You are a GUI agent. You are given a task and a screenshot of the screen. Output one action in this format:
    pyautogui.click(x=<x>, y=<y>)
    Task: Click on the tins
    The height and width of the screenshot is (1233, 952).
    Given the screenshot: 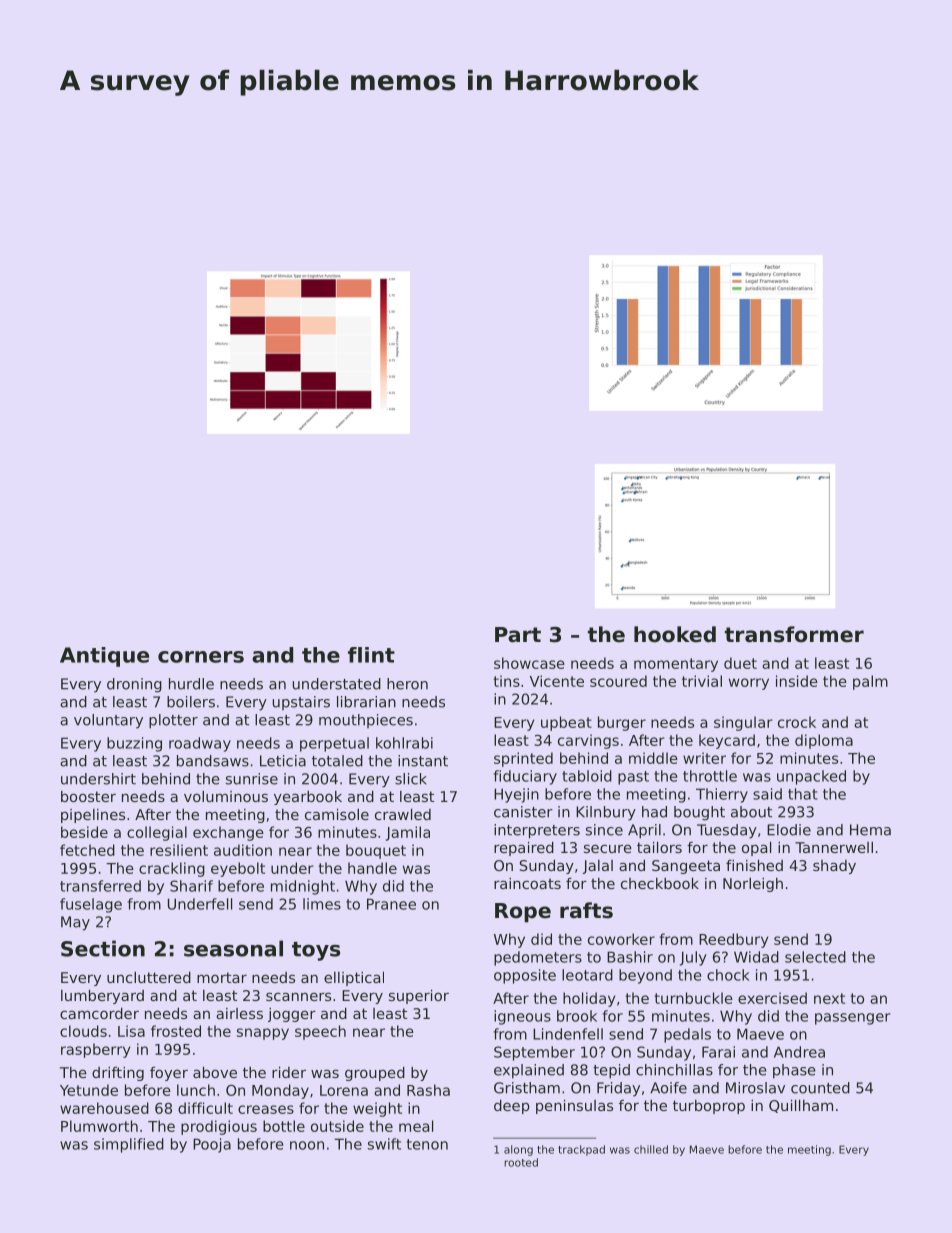 What is the action you would take?
    pyautogui.click(x=507, y=681)
